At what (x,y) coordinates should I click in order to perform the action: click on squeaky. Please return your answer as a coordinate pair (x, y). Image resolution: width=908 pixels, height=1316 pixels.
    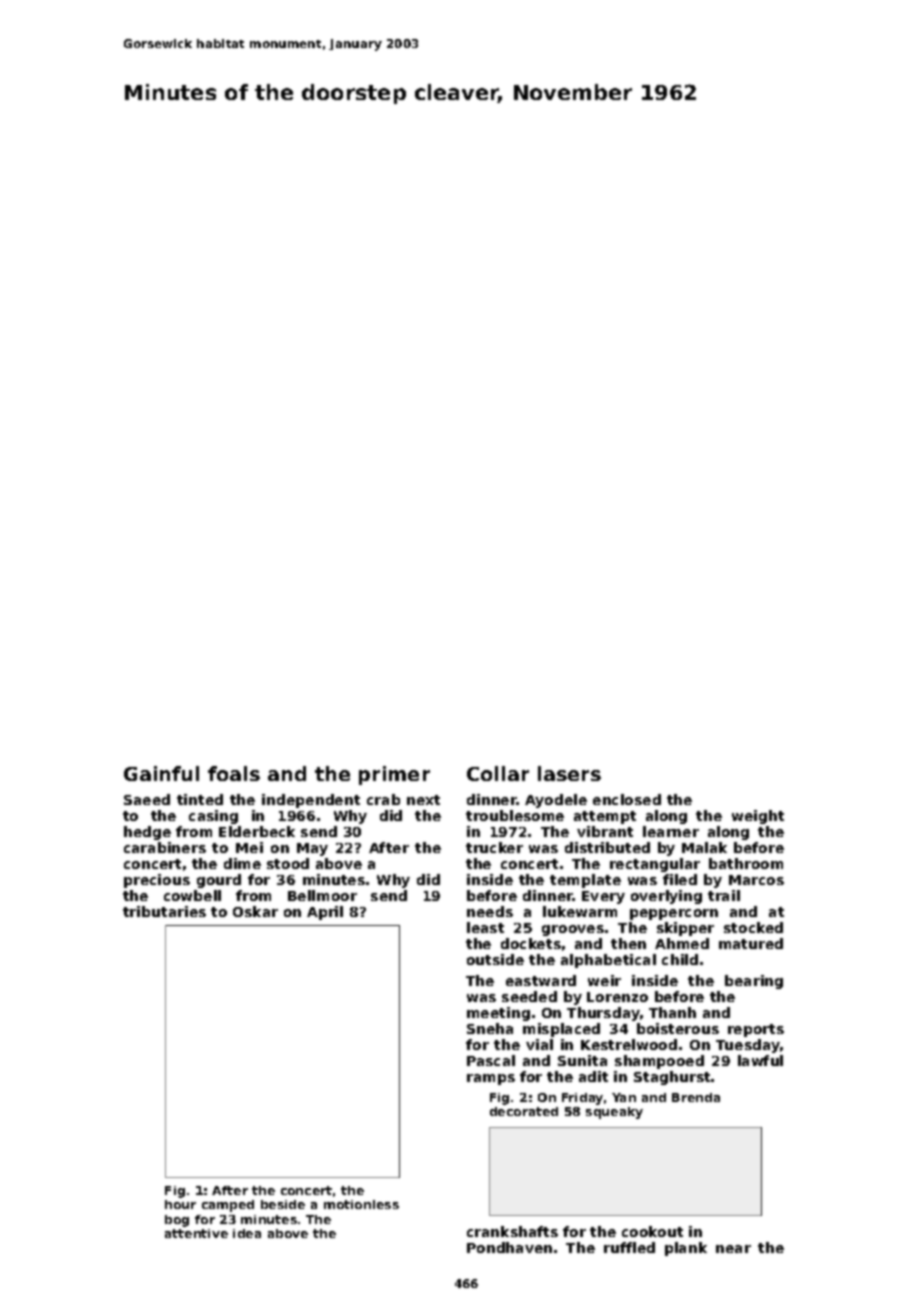
    Looking at the image, I should click on (614, 1113).
